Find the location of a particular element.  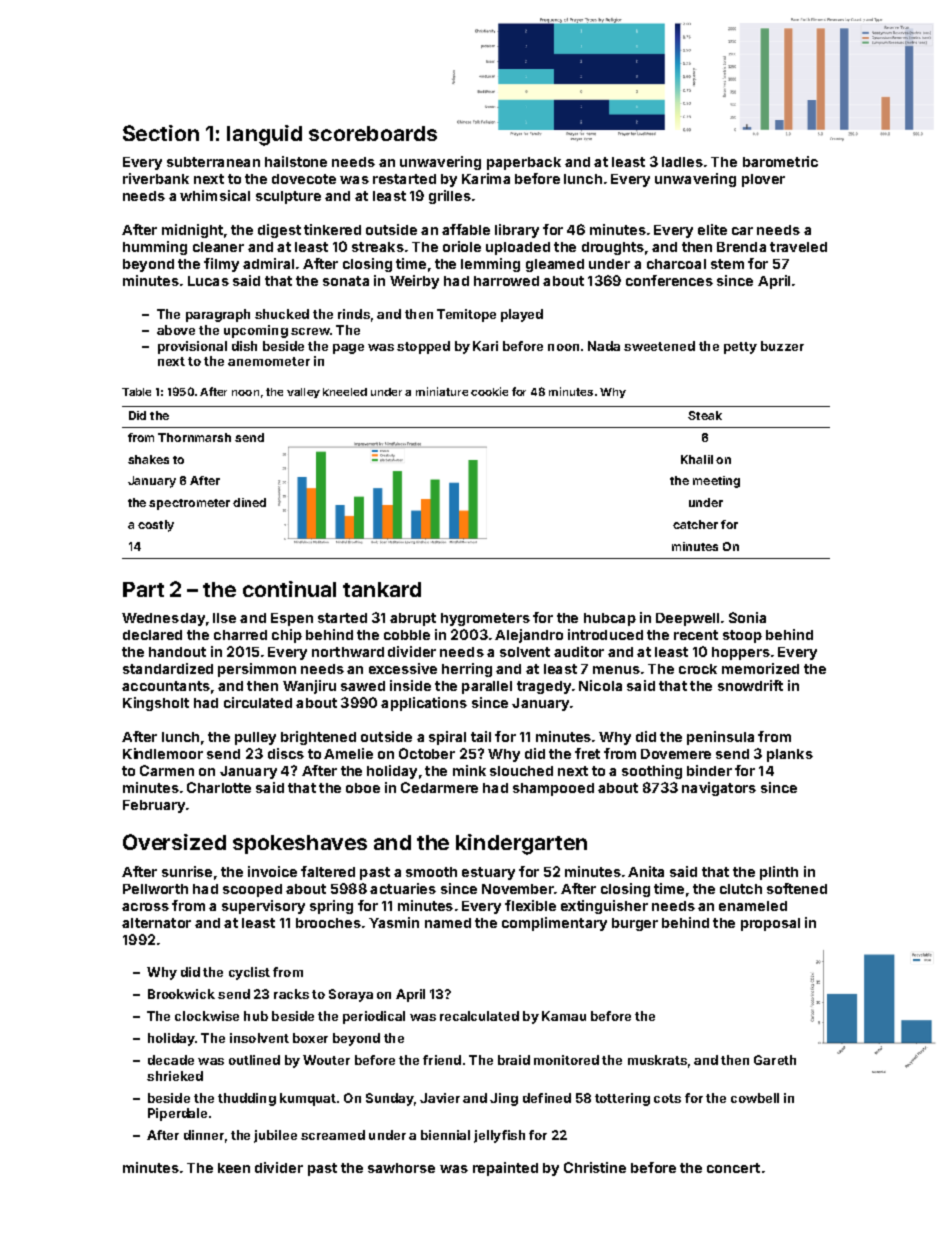

thudding is located at coordinates (247, 1099).
